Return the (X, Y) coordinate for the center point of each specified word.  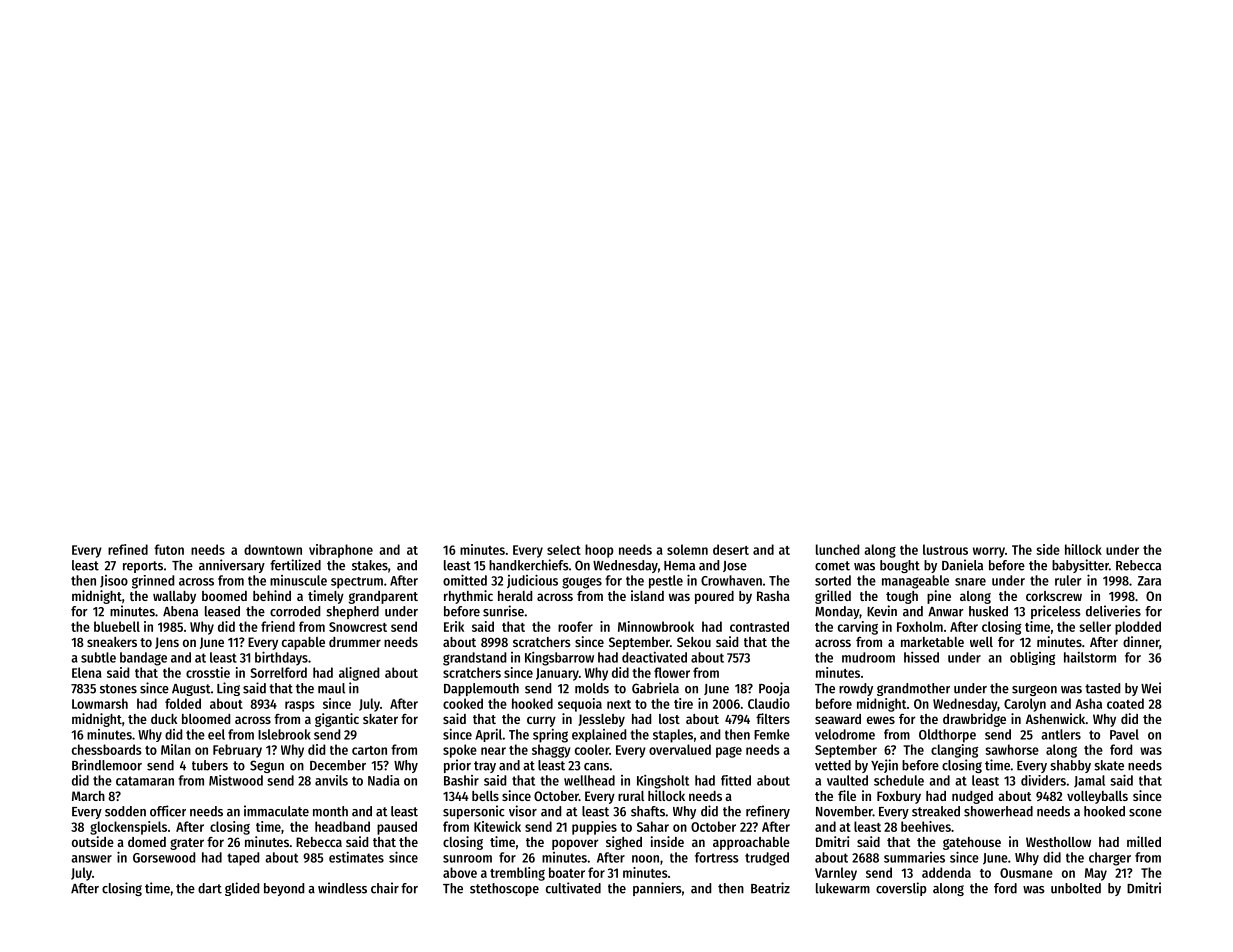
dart (210, 888)
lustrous (945, 549)
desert (731, 549)
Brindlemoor (107, 765)
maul (331, 688)
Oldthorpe (947, 736)
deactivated (654, 657)
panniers (657, 889)
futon (169, 549)
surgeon (1034, 690)
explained (599, 735)
